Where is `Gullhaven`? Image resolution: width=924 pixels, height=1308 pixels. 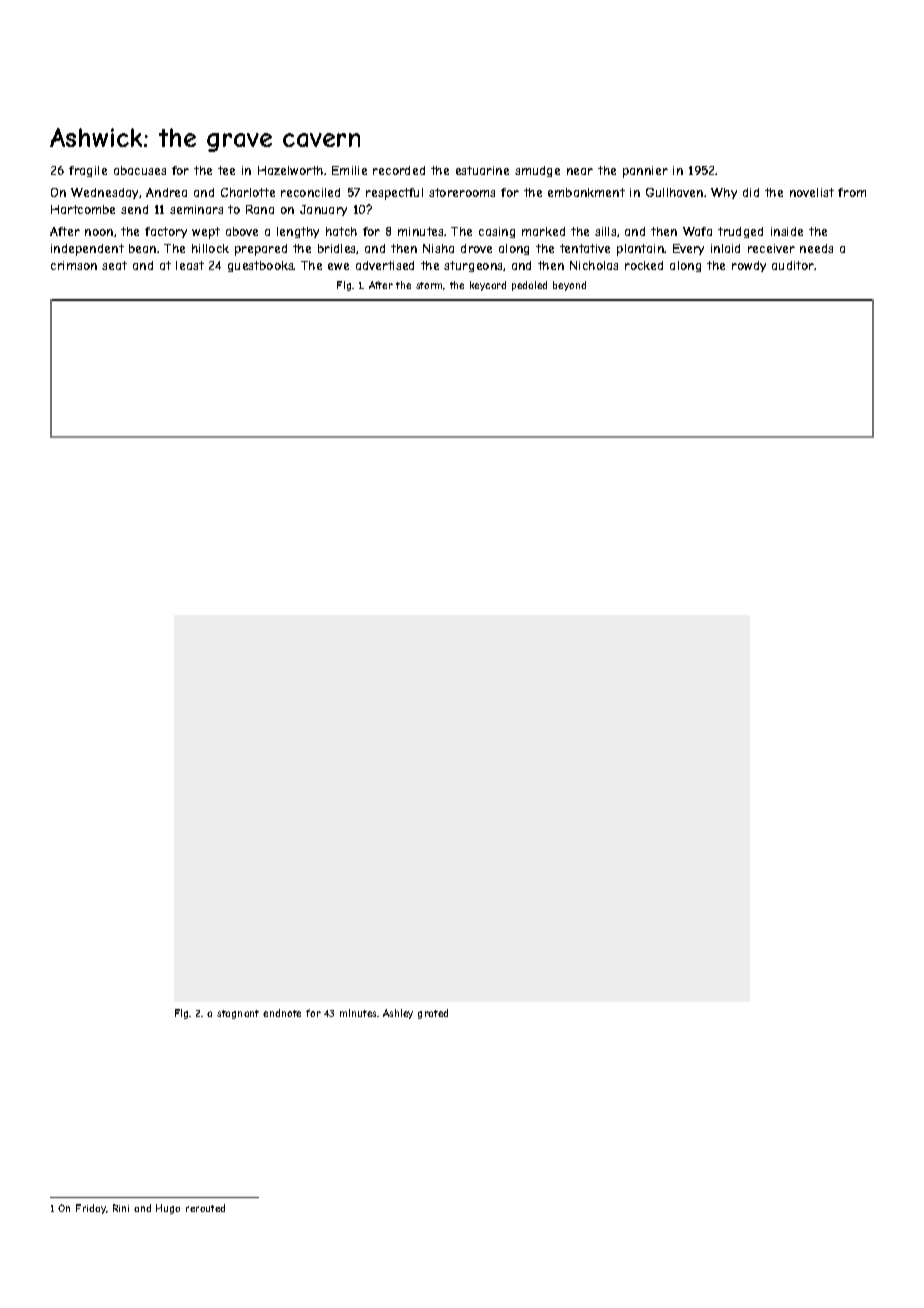
Gullhaven is located at coordinates (674, 192).
